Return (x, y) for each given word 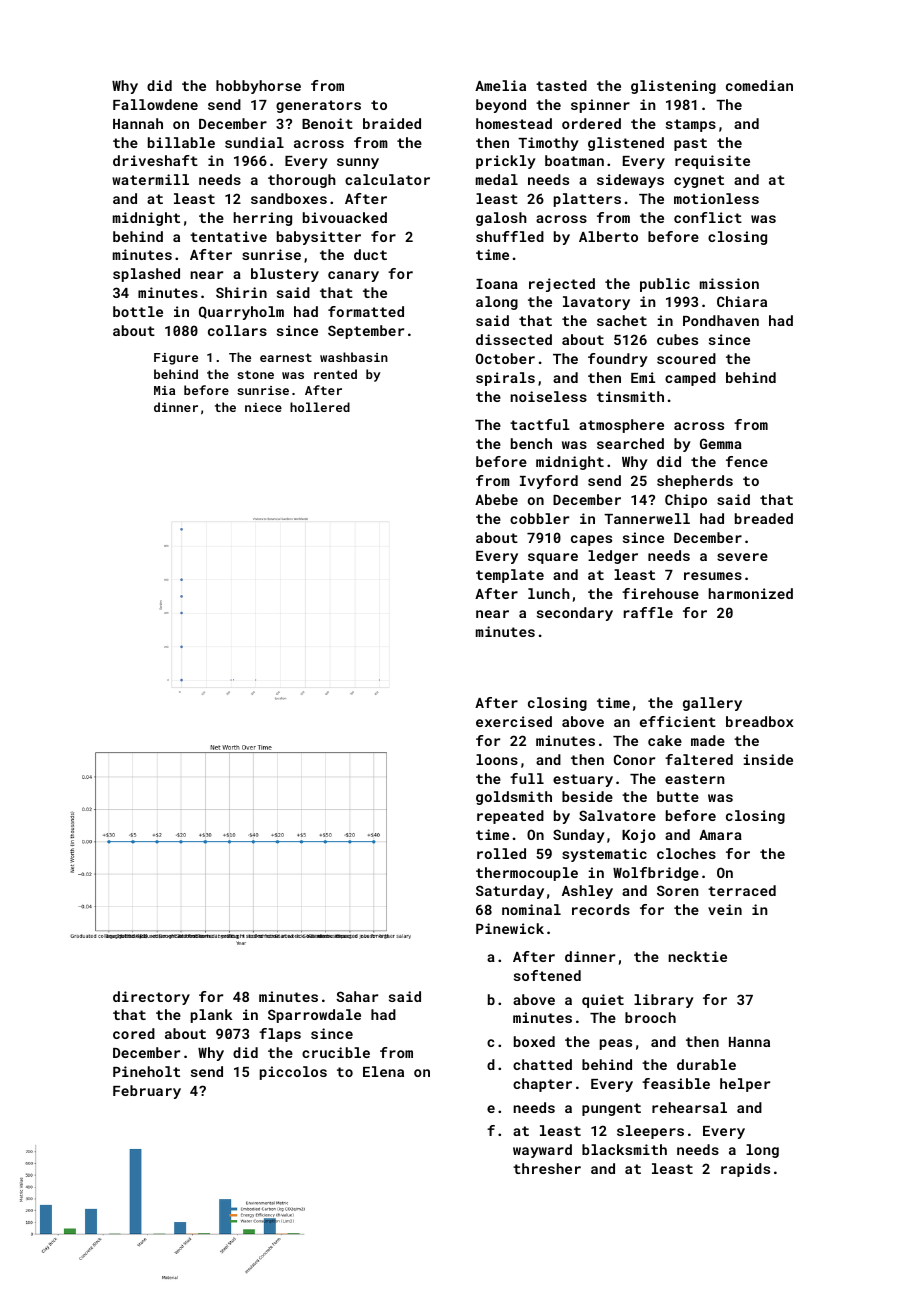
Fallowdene (155, 104)
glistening (673, 87)
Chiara (742, 301)
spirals (505, 379)
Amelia (500, 85)
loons (497, 759)
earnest (286, 357)
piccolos (293, 1073)
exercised (514, 721)
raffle (648, 612)
